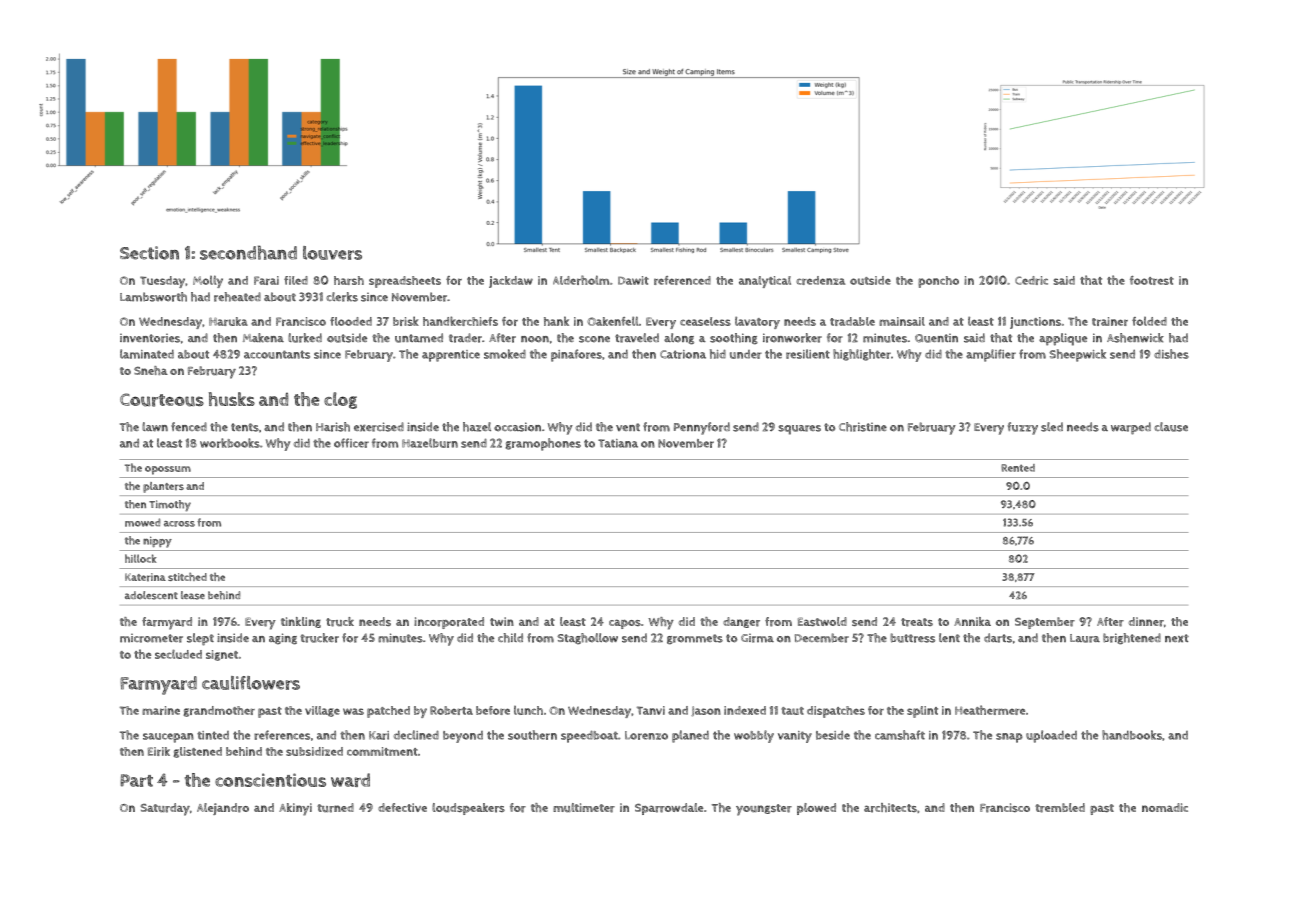 This document has width=1308, height=924. I want to click on Cedric, so click(1031, 280).
